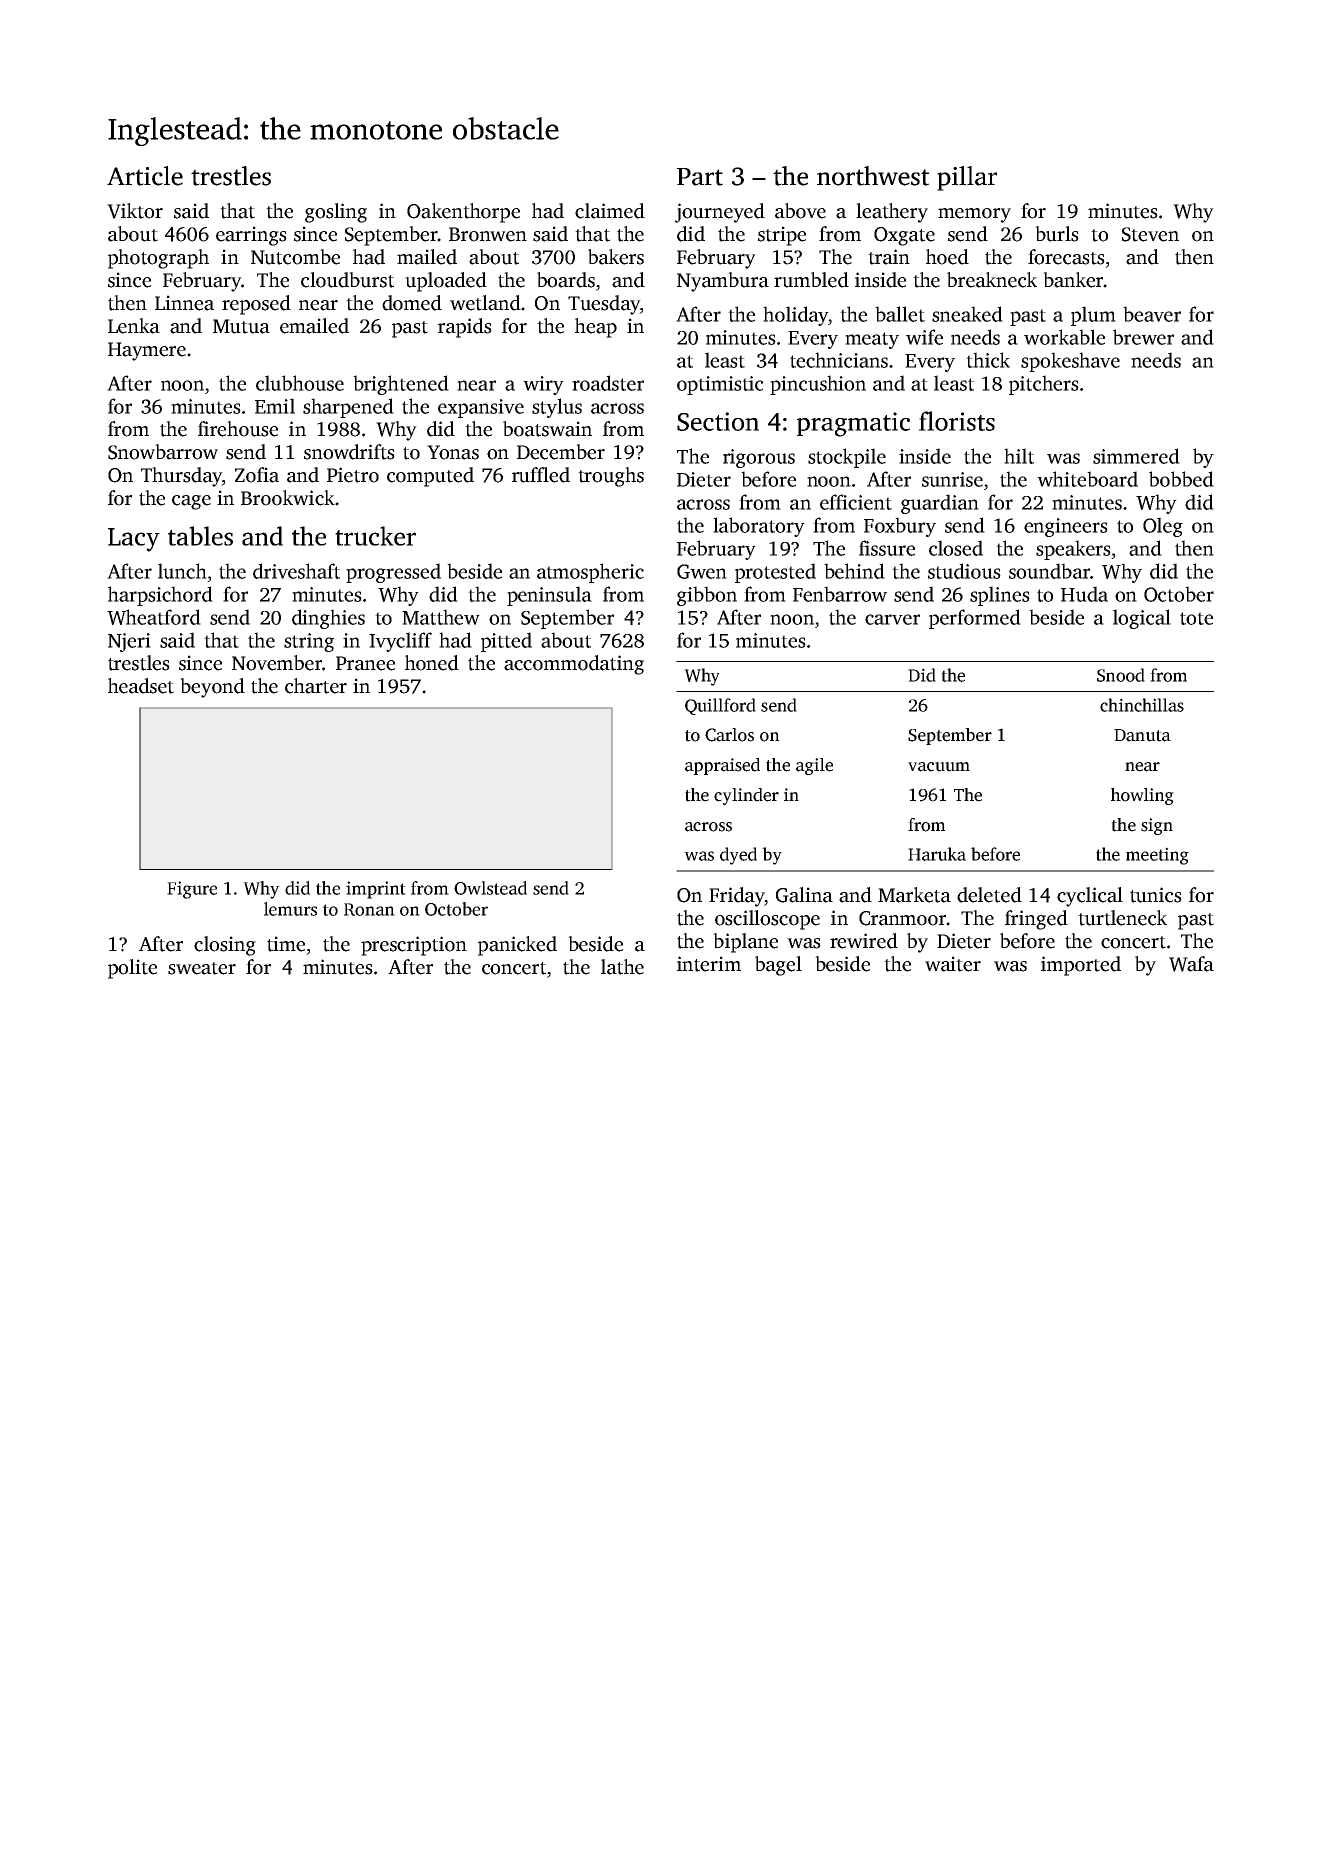 The width and height of the screenshot is (1321, 1869). What do you see at coordinates (132, 969) in the screenshot?
I see `polite` at bounding box center [132, 969].
